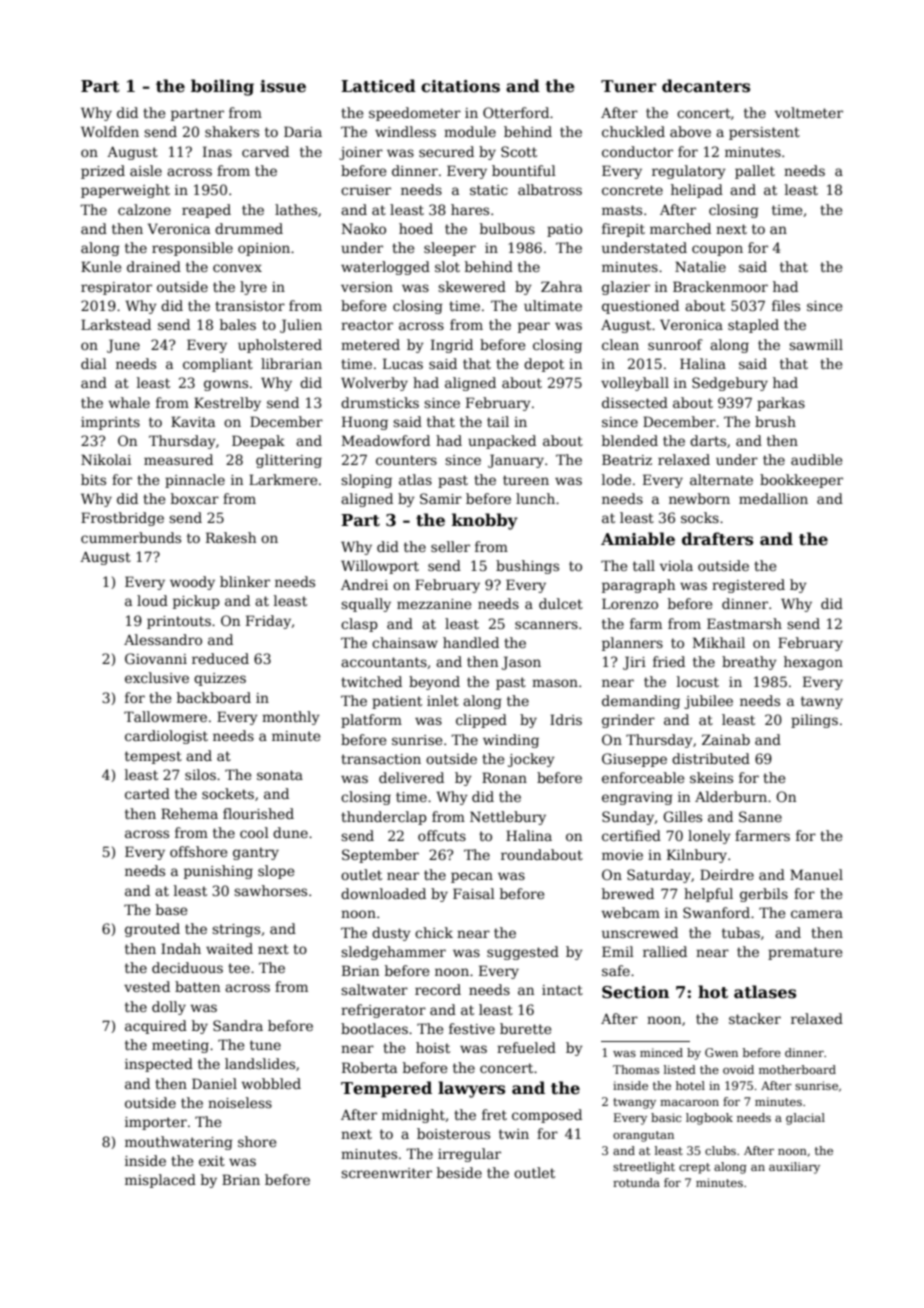 This page has height=1308, width=924. Describe the element at coordinates (434, 604) in the page. I see `mezzanine` at that location.
